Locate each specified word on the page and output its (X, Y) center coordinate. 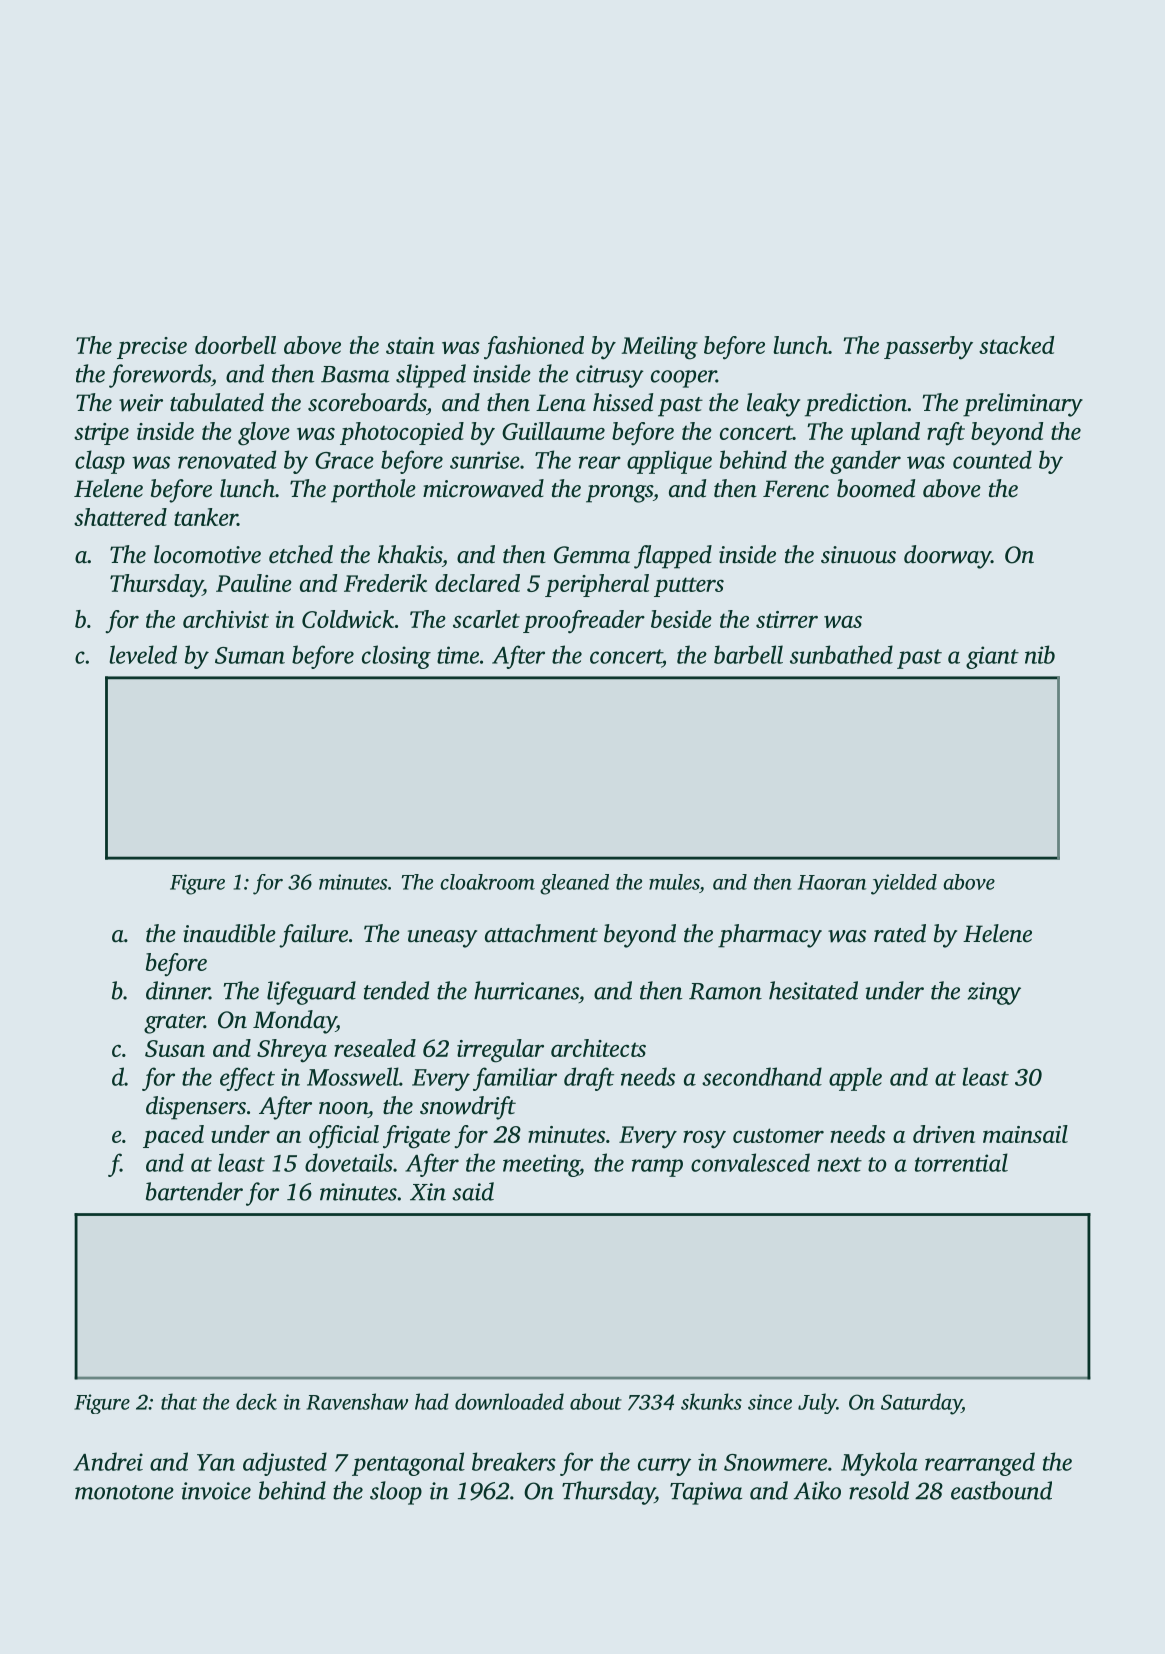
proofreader (584, 622)
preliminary (1023, 405)
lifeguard (311, 993)
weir (141, 403)
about (596, 1401)
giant (992, 657)
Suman (250, 655)
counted (992, 459)
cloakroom (487, 882)
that (179, 1401)
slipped (431, 376)
